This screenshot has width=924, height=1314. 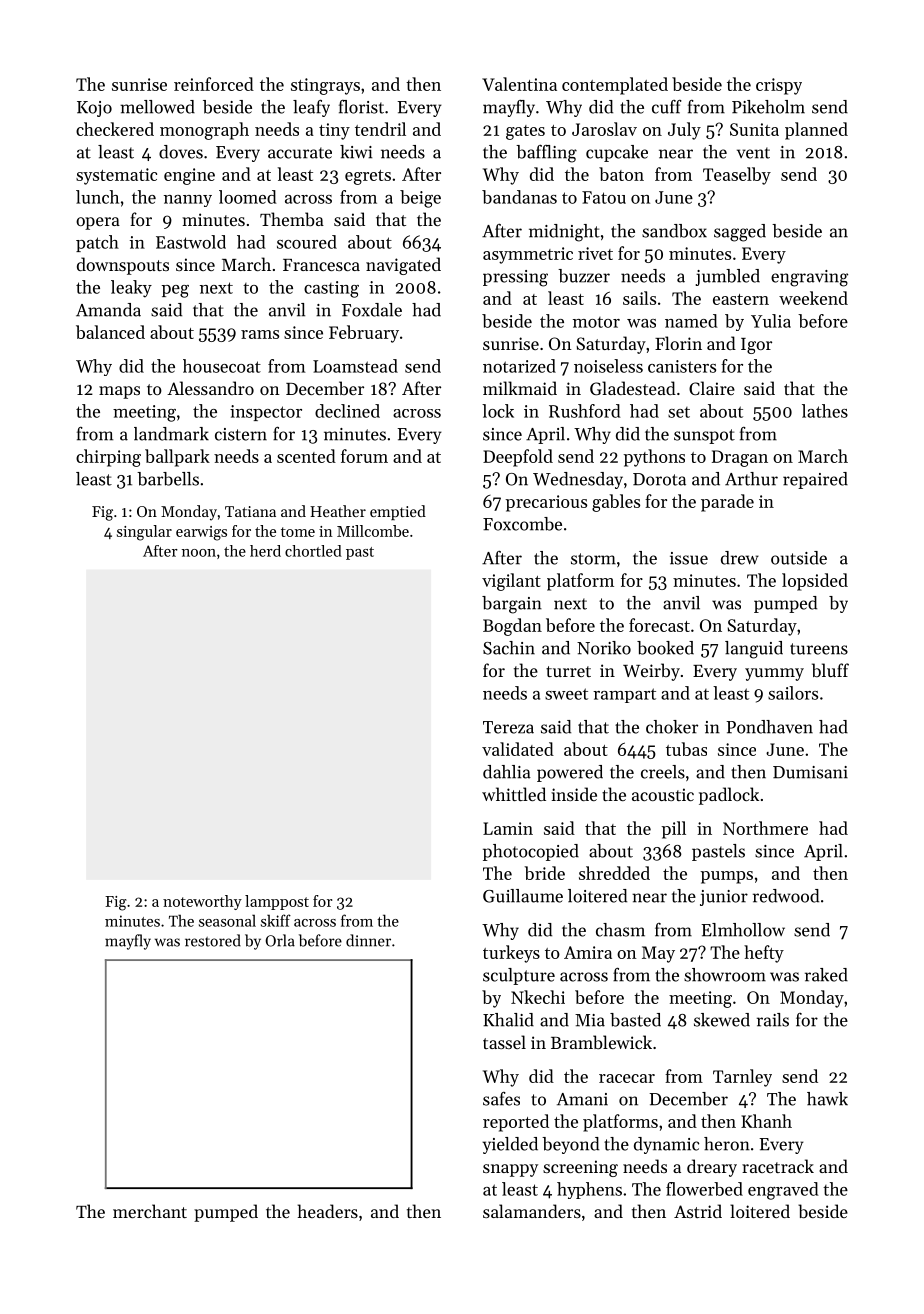 What do you see at coordinates (582, 1099) in the screenshot?
I see `Amani` at bounding box center [582, 1099].
